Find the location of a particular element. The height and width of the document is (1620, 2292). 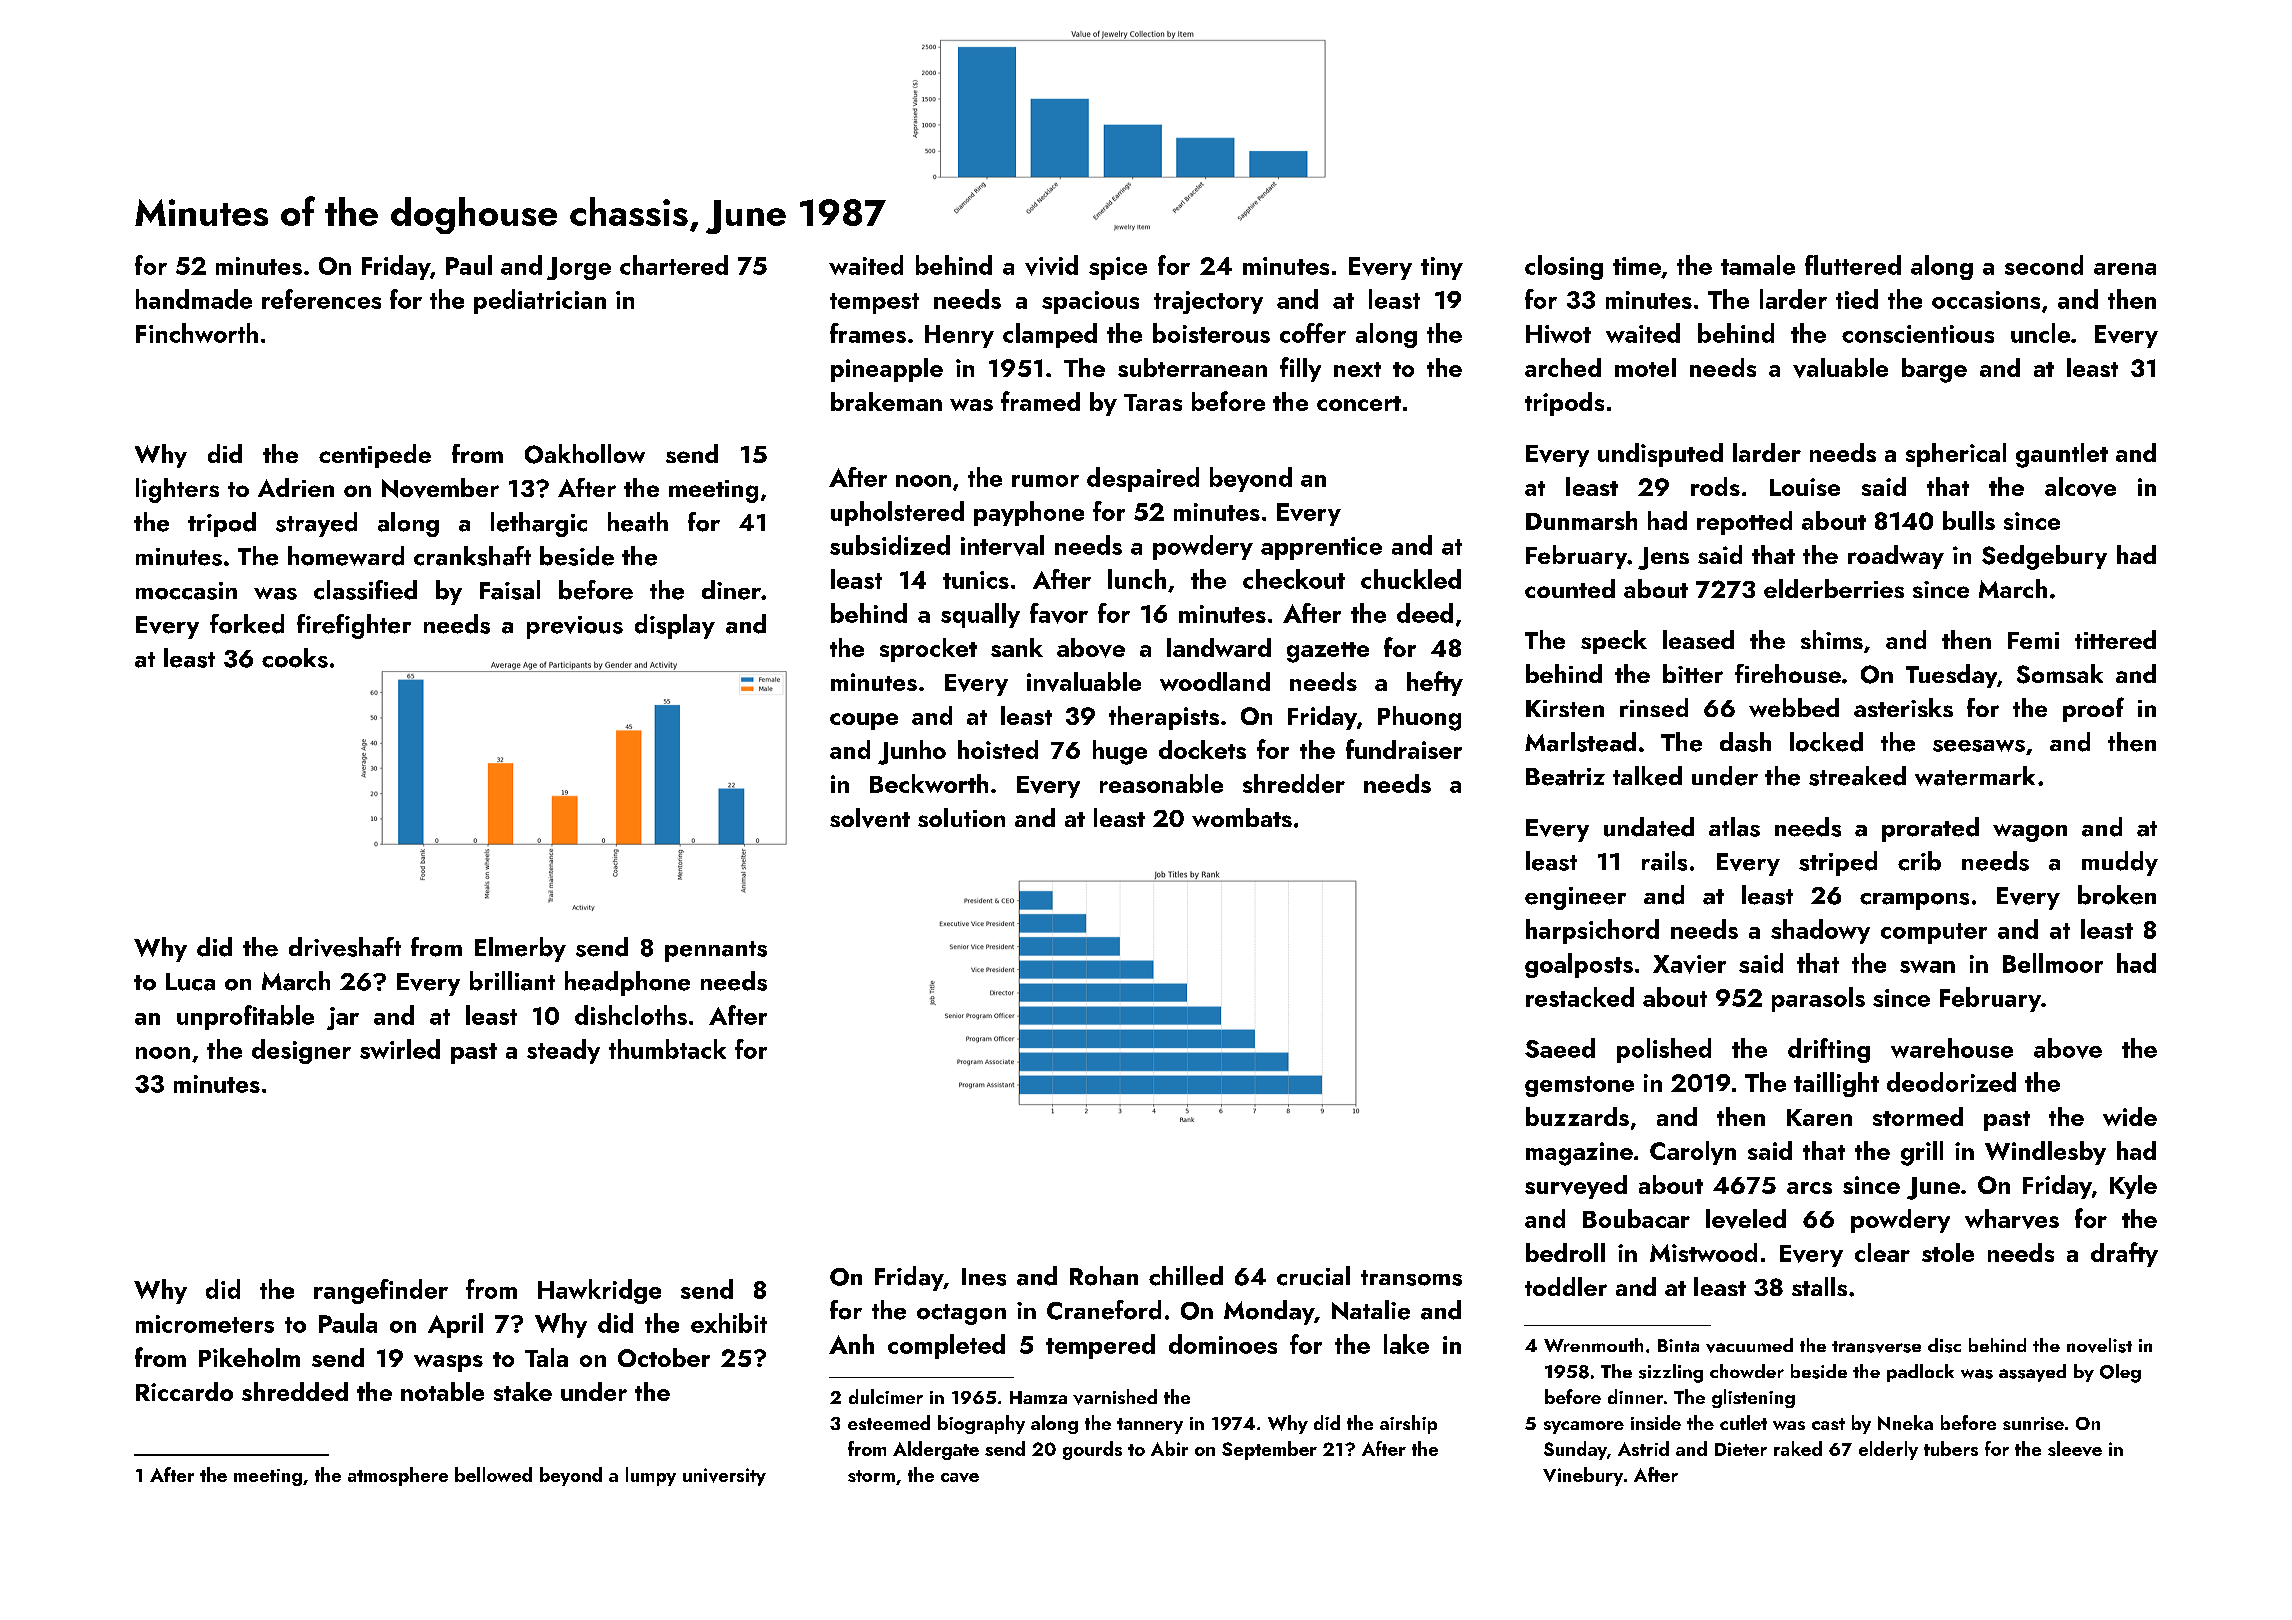

arena is located at coordinates (2125, 269).
